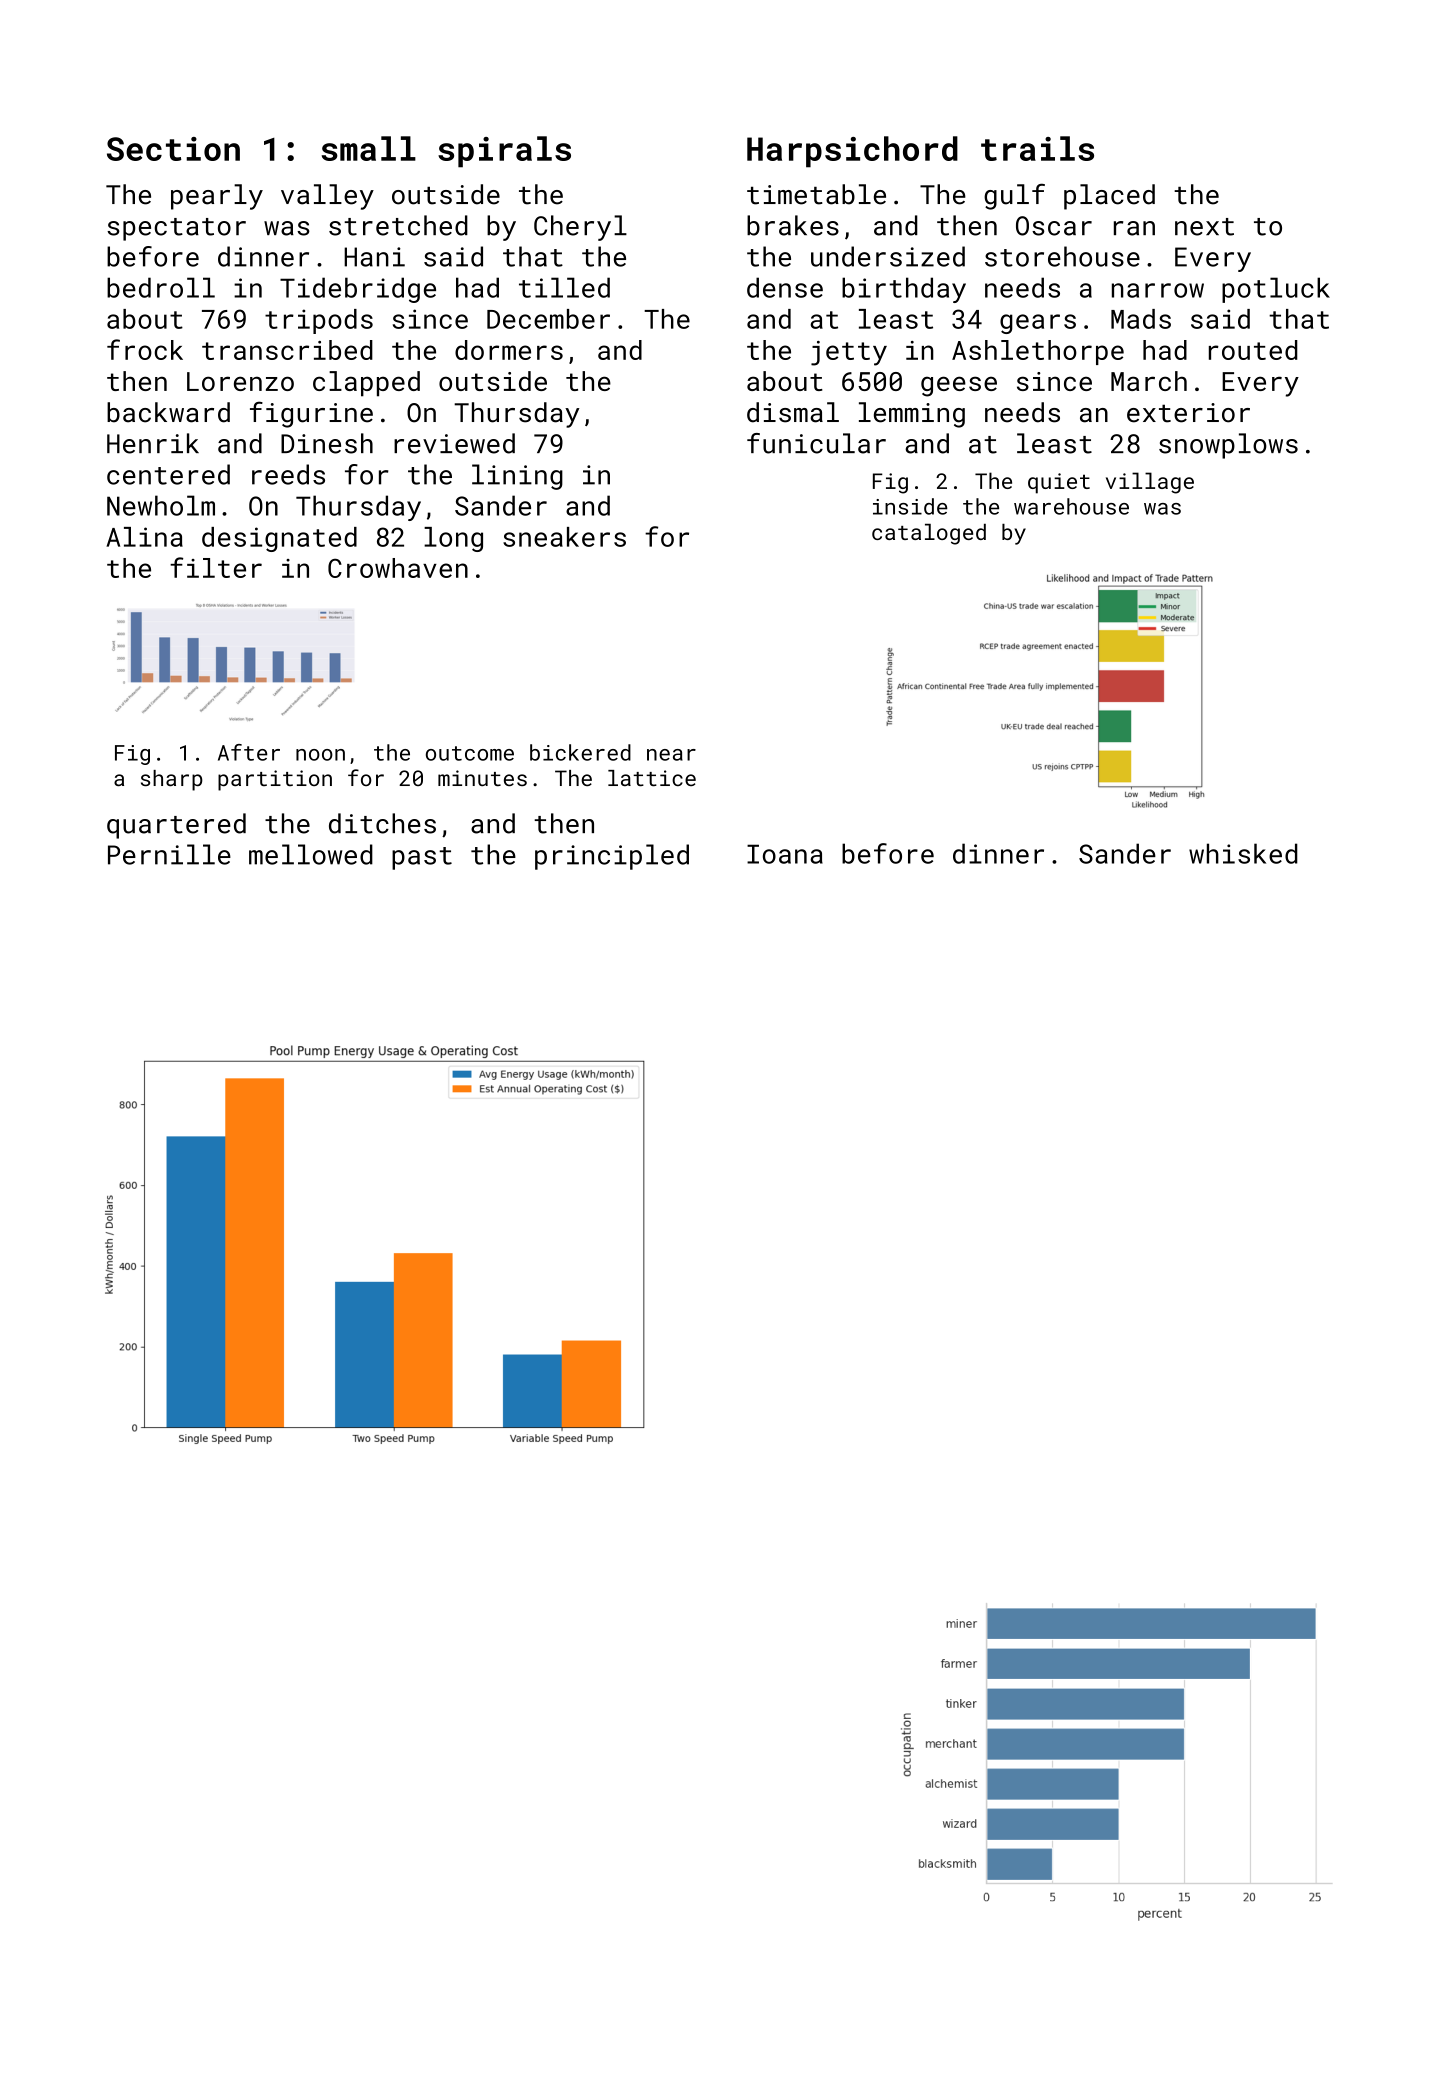  I want to click on Section, so click(173, 149).
